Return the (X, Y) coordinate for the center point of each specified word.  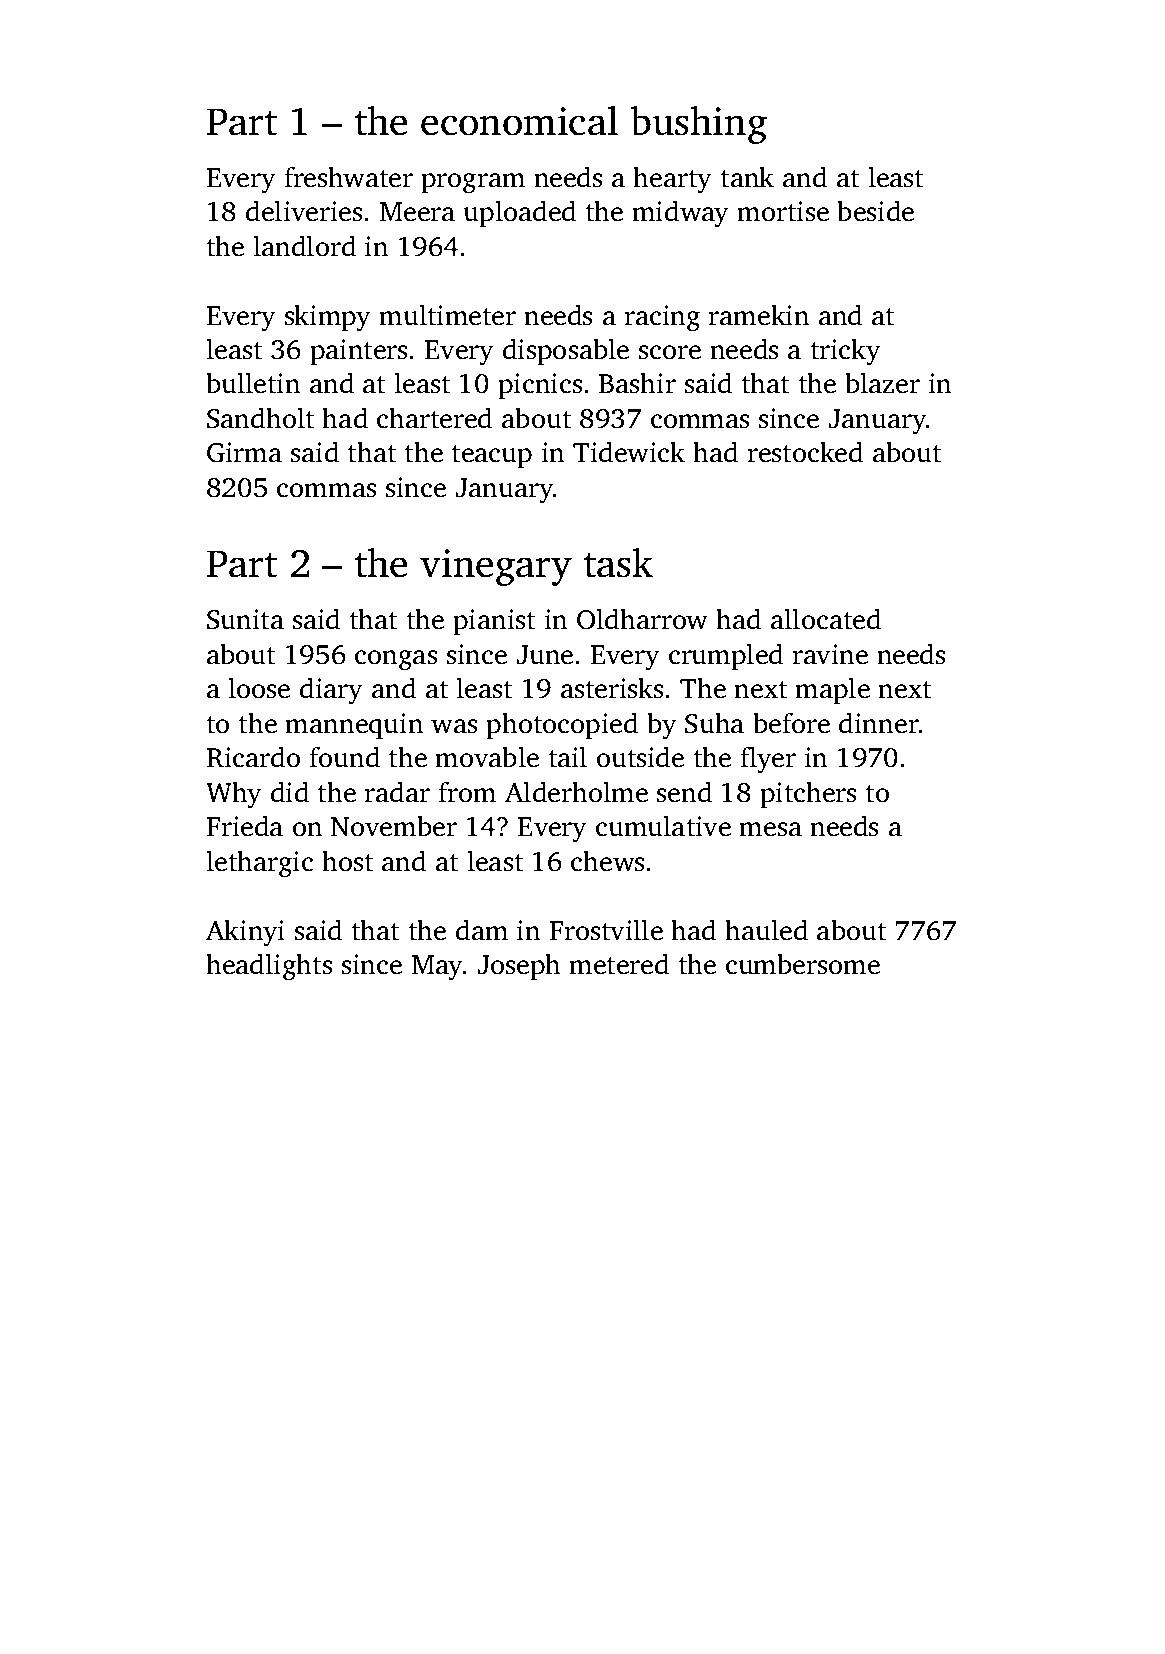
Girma (244, 452)
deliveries (304, 211)
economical (519, 121)
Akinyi (245, 933)
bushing (698, 125)
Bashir (637, 383)
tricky (846, 352)
